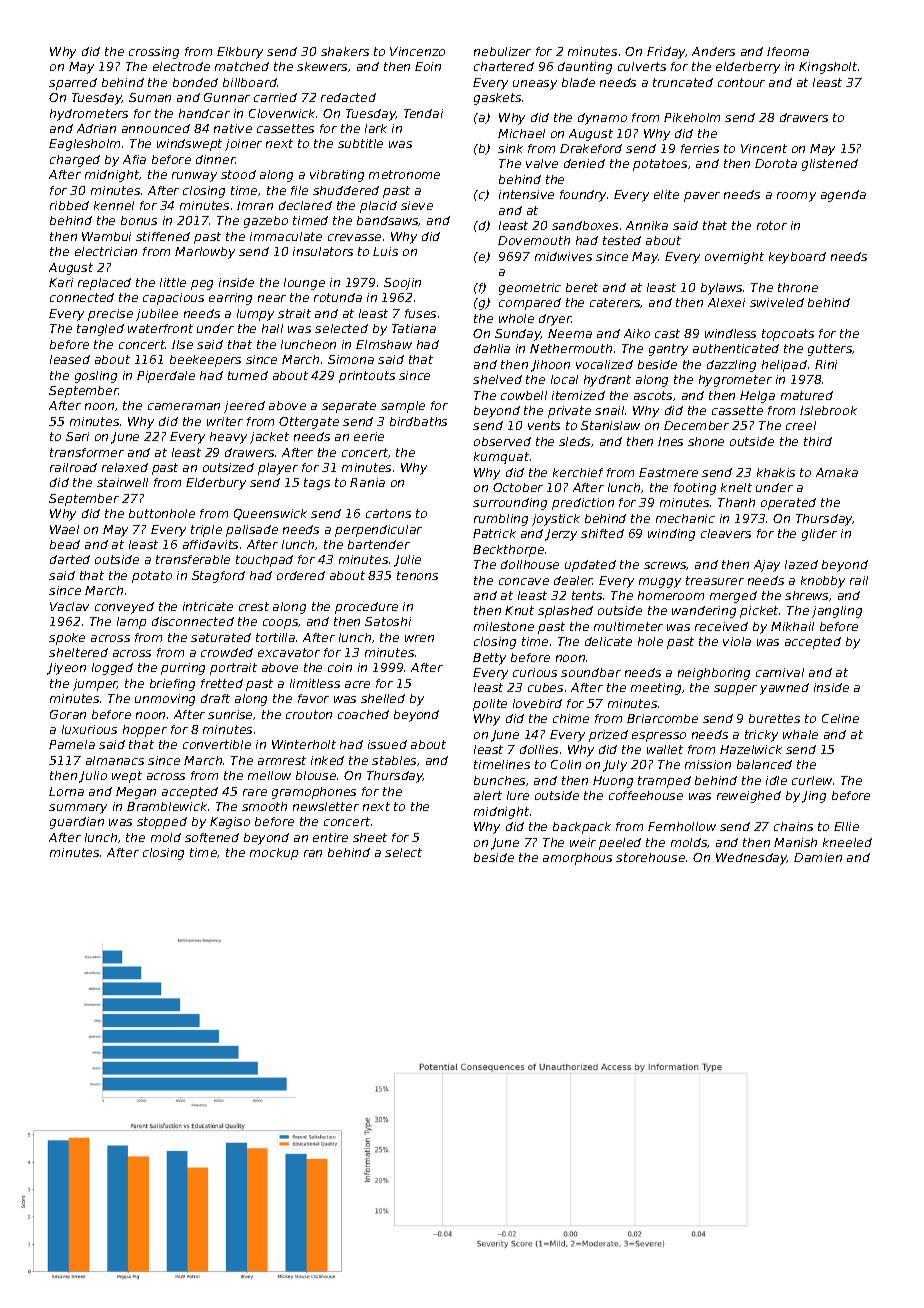 The width and height of the screenshot is (924, 1308). What do you see at coordinates (64, 529) in the screenshot?
I see `Wael` at bounding box center [64, 529].
